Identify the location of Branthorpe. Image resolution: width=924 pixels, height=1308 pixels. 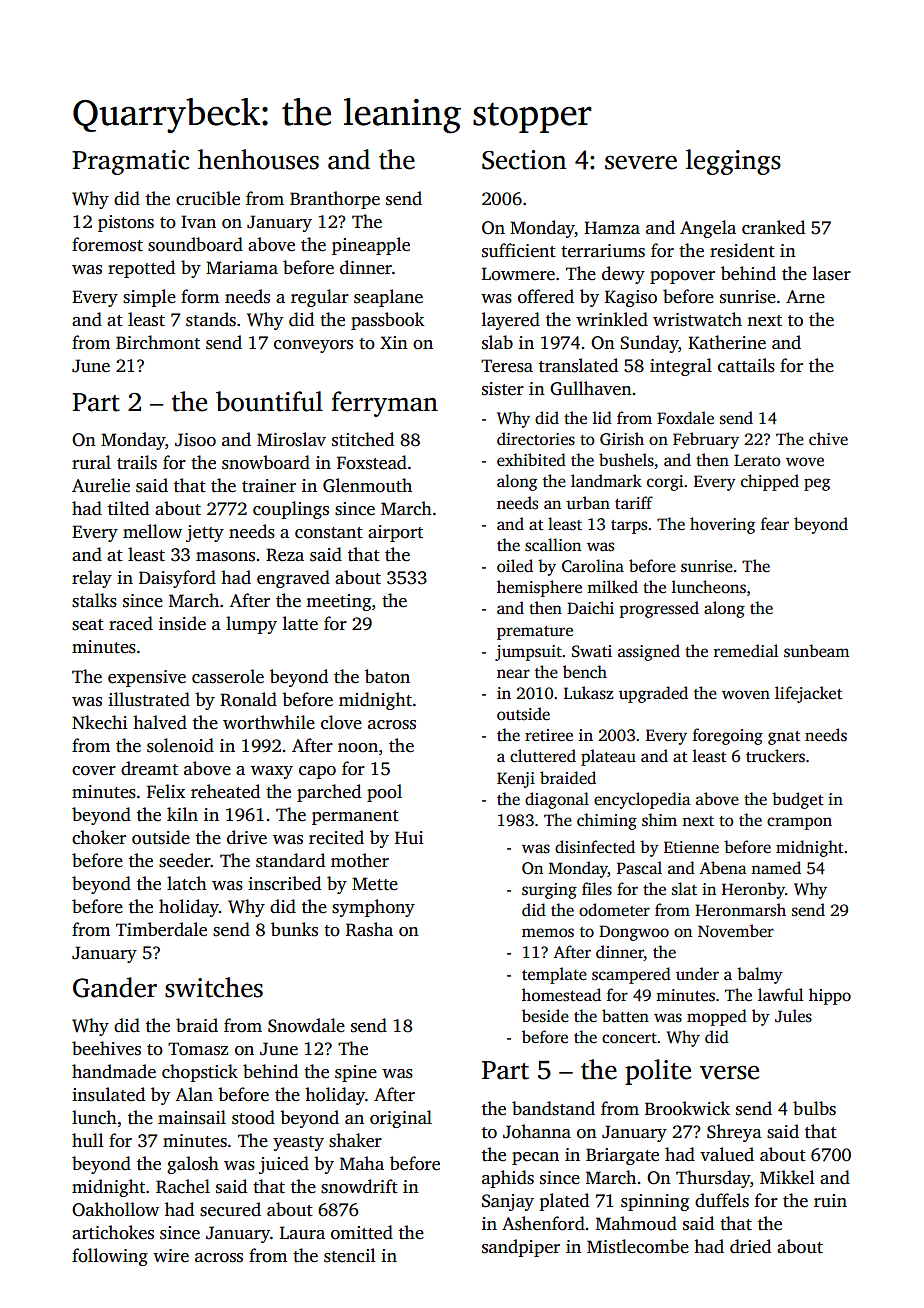
(335, 200).
